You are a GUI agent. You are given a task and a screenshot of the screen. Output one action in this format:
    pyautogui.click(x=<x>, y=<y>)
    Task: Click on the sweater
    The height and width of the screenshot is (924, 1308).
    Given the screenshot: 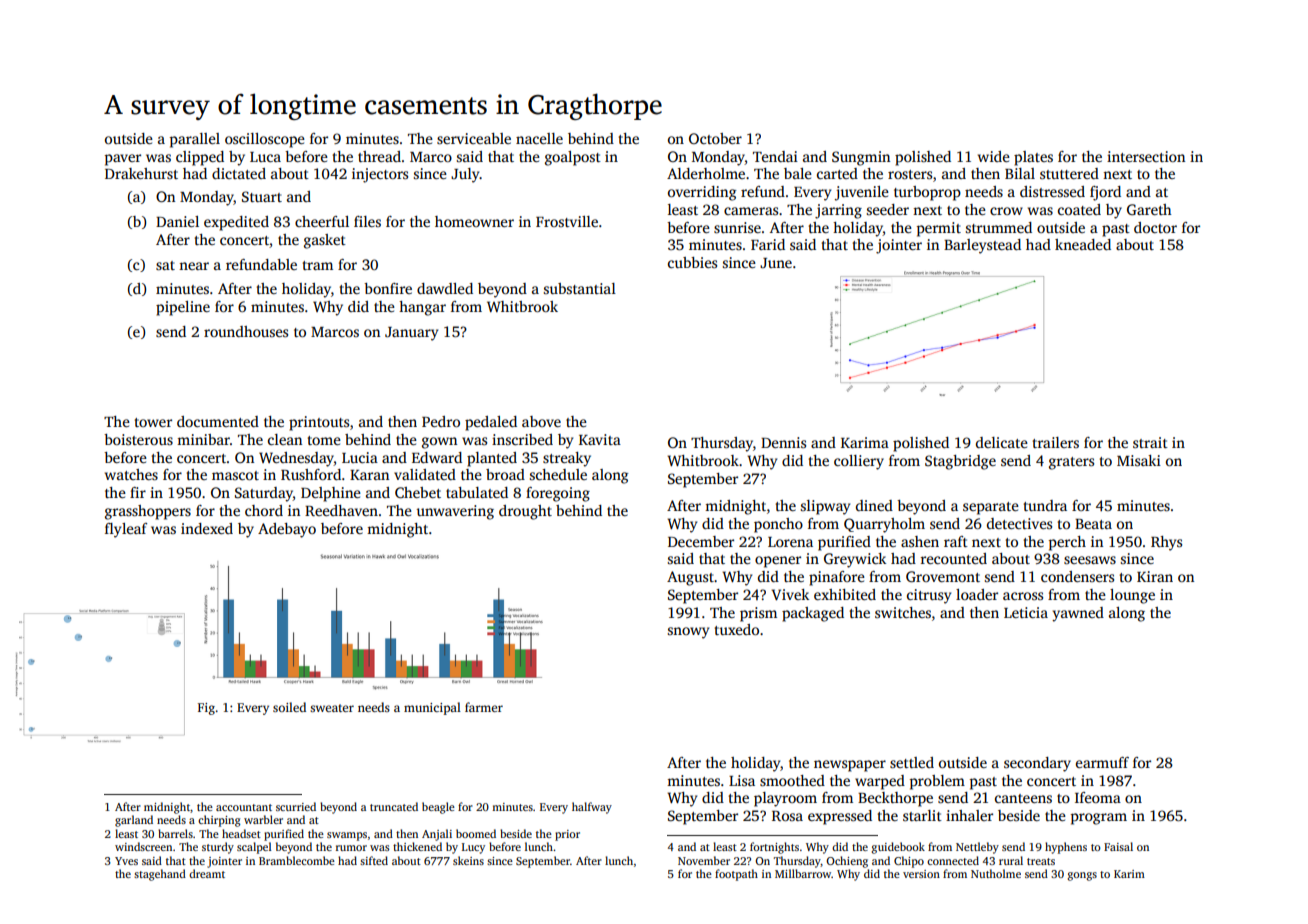 What is the action you would take?
    pyautogui.click(x=332, y=708)
